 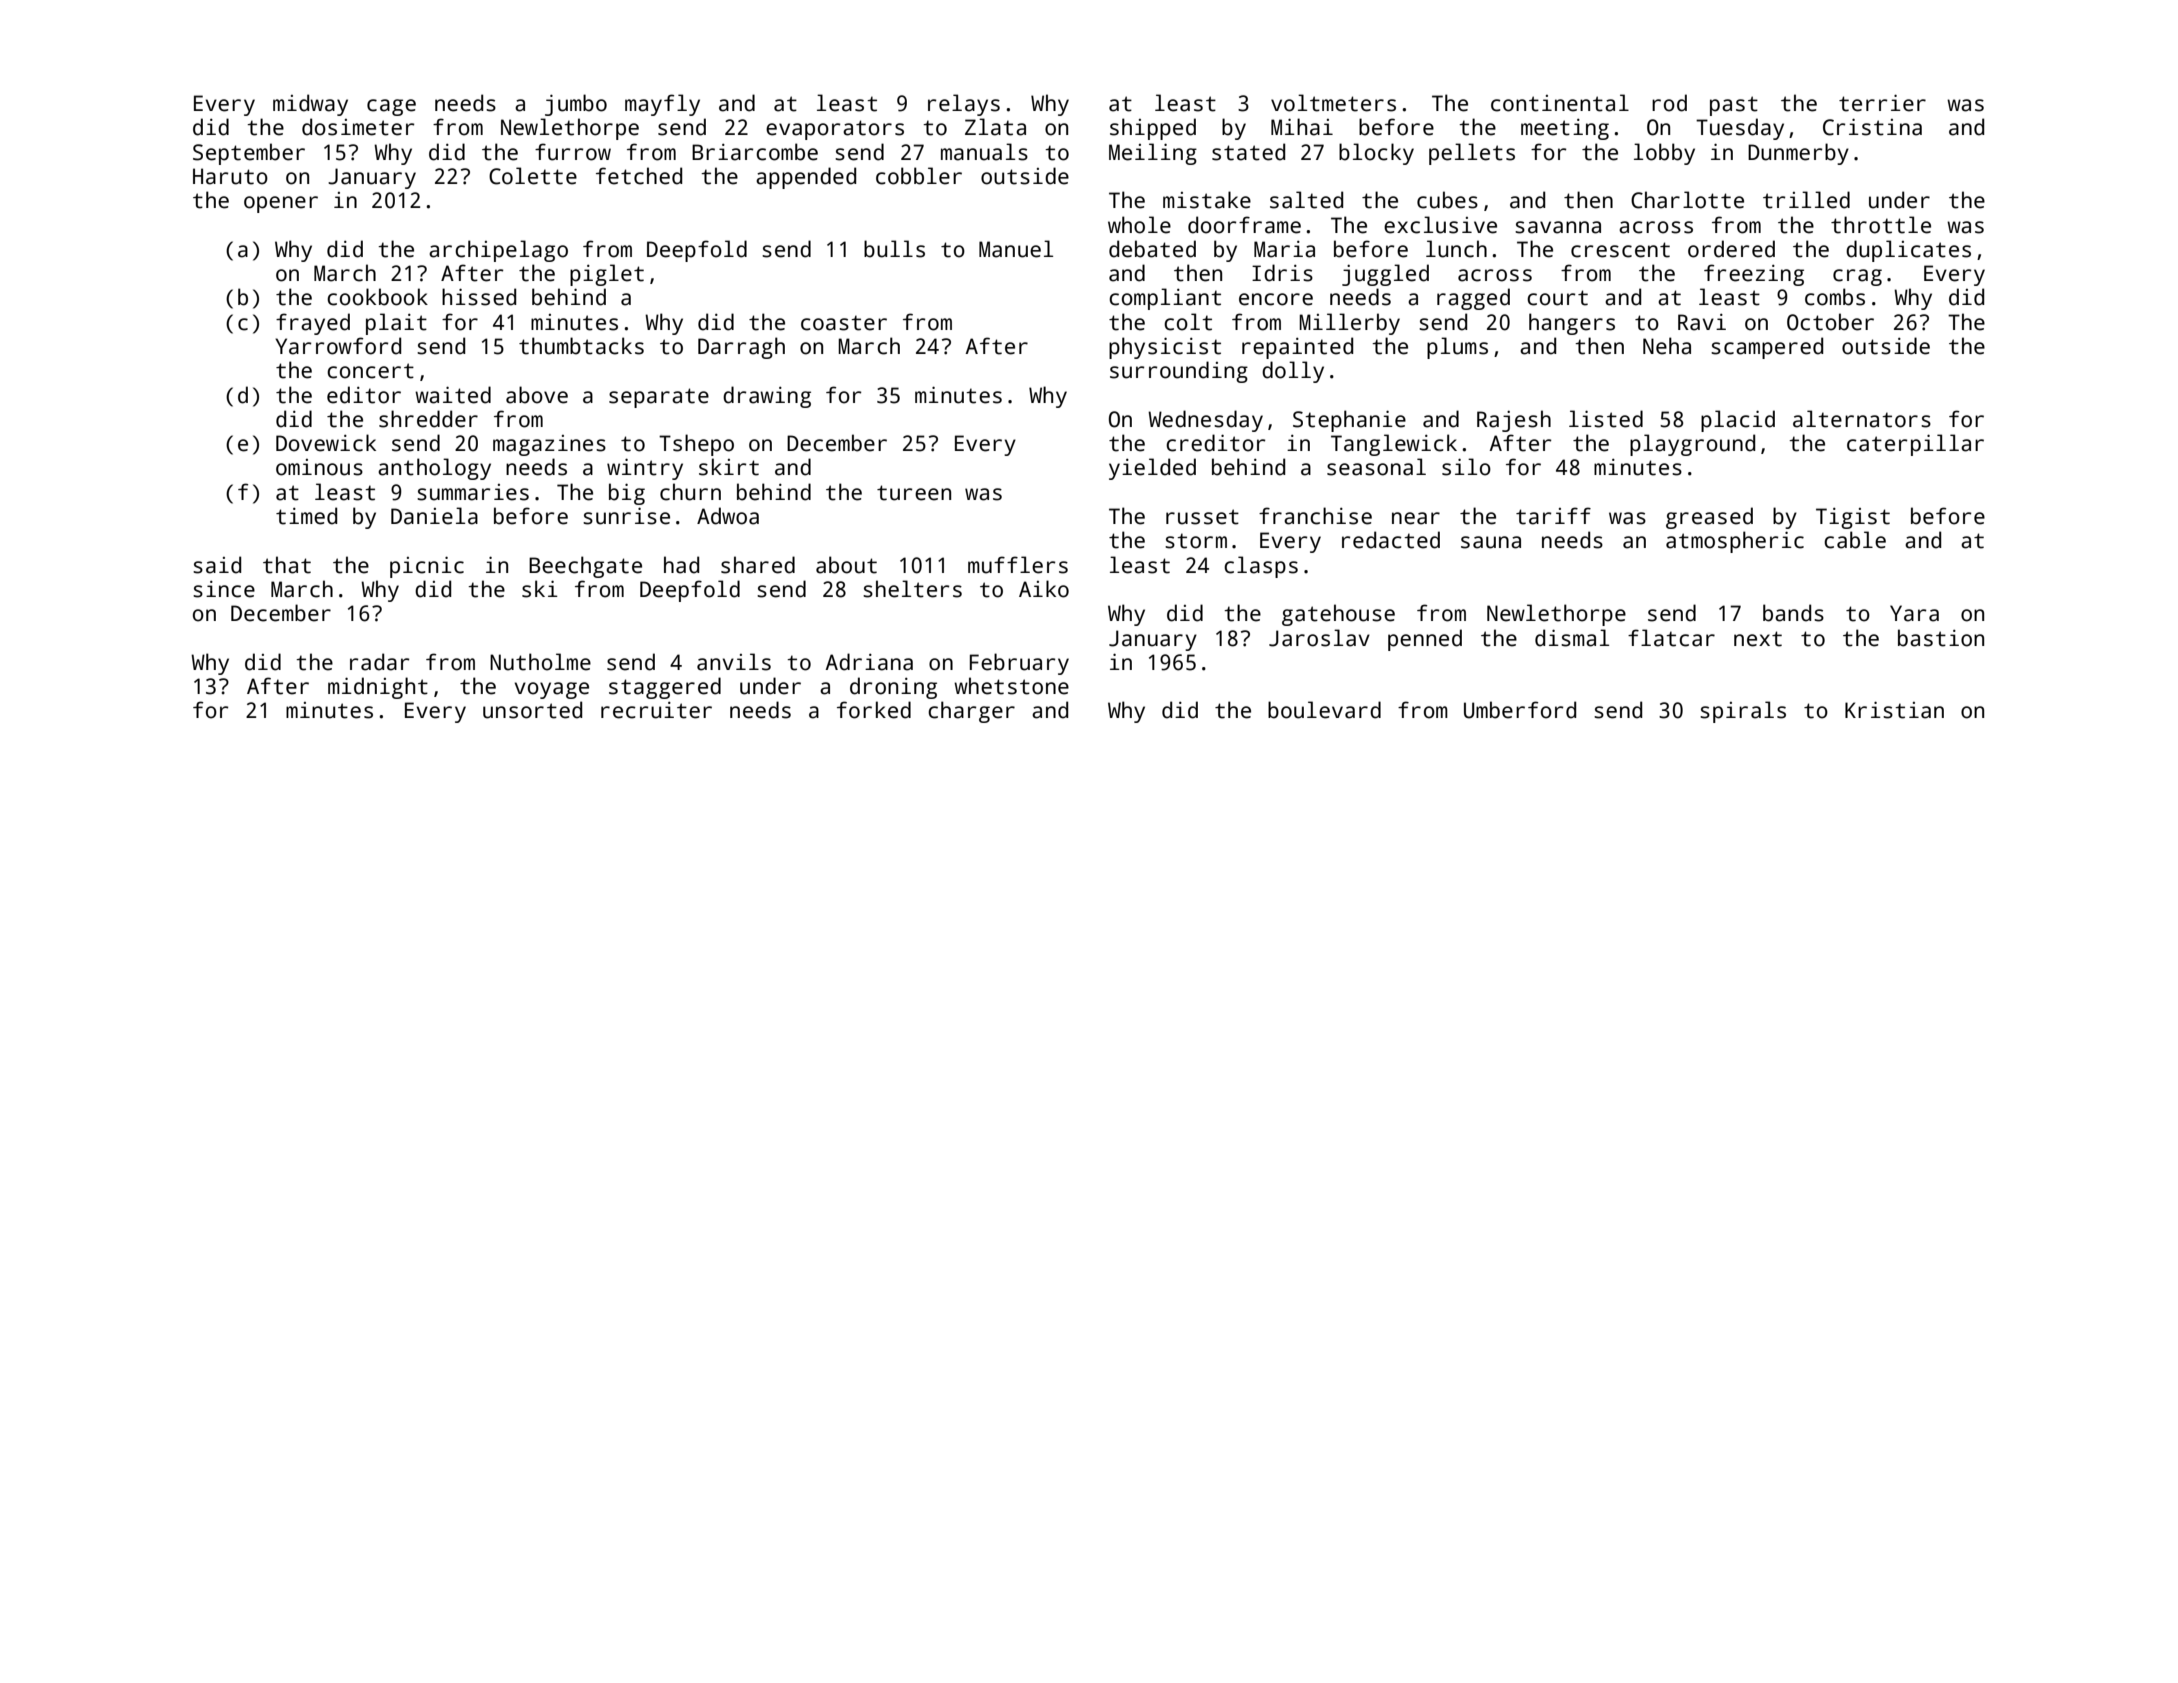 I want to click on Haruto, so click(x=230, y=176).
